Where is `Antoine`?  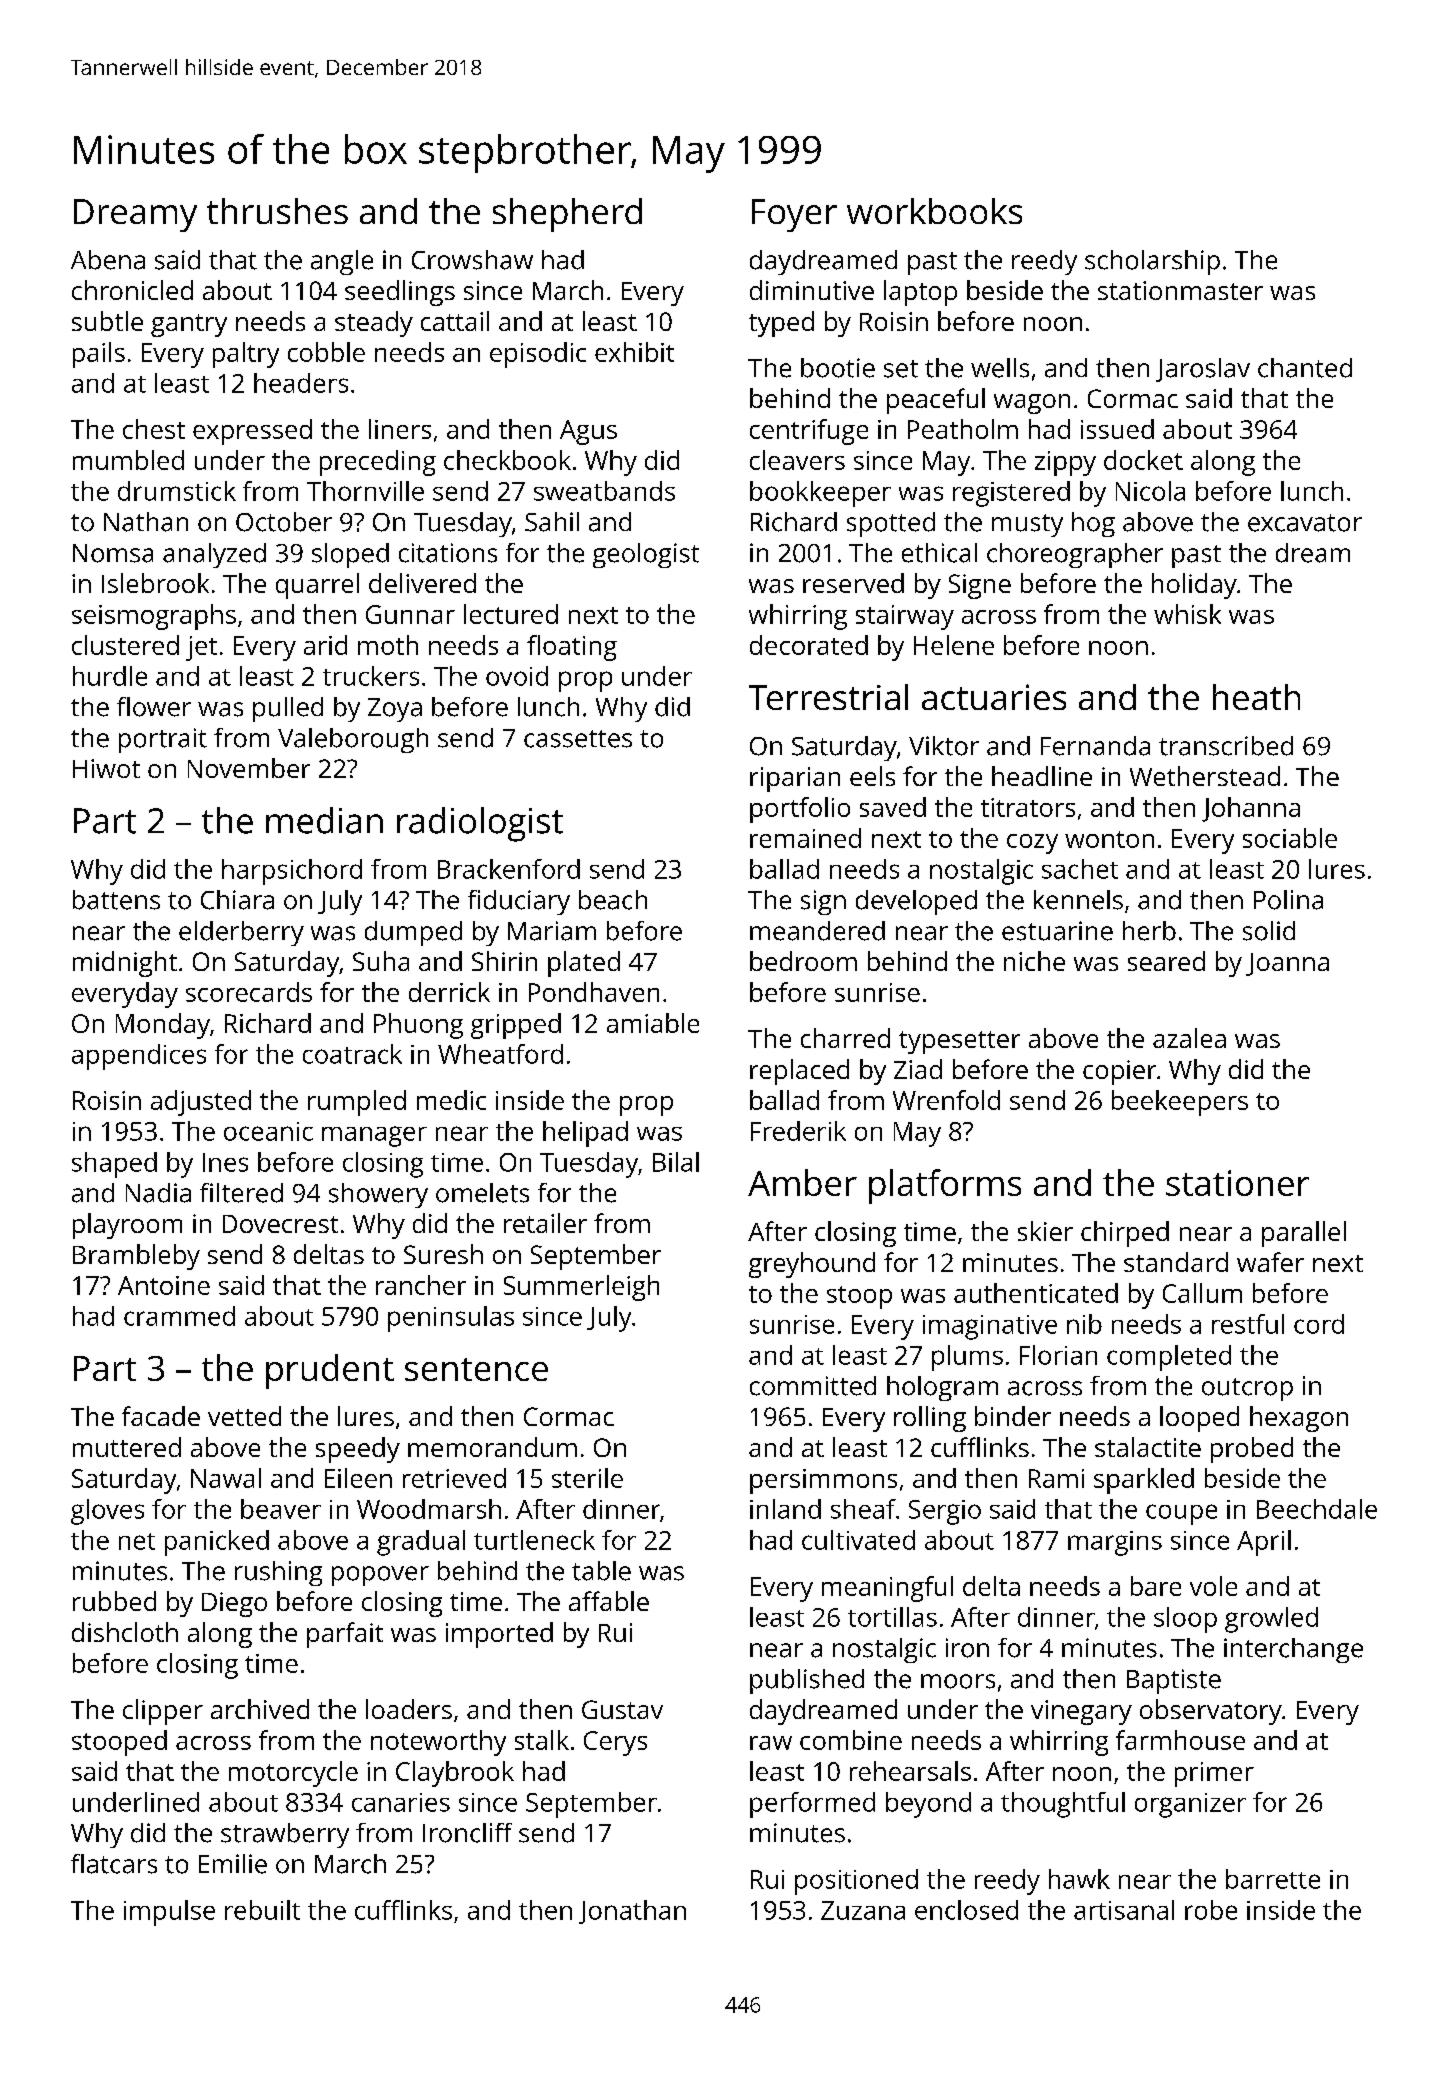 Antoine is located at coordinates (164, 1285).
